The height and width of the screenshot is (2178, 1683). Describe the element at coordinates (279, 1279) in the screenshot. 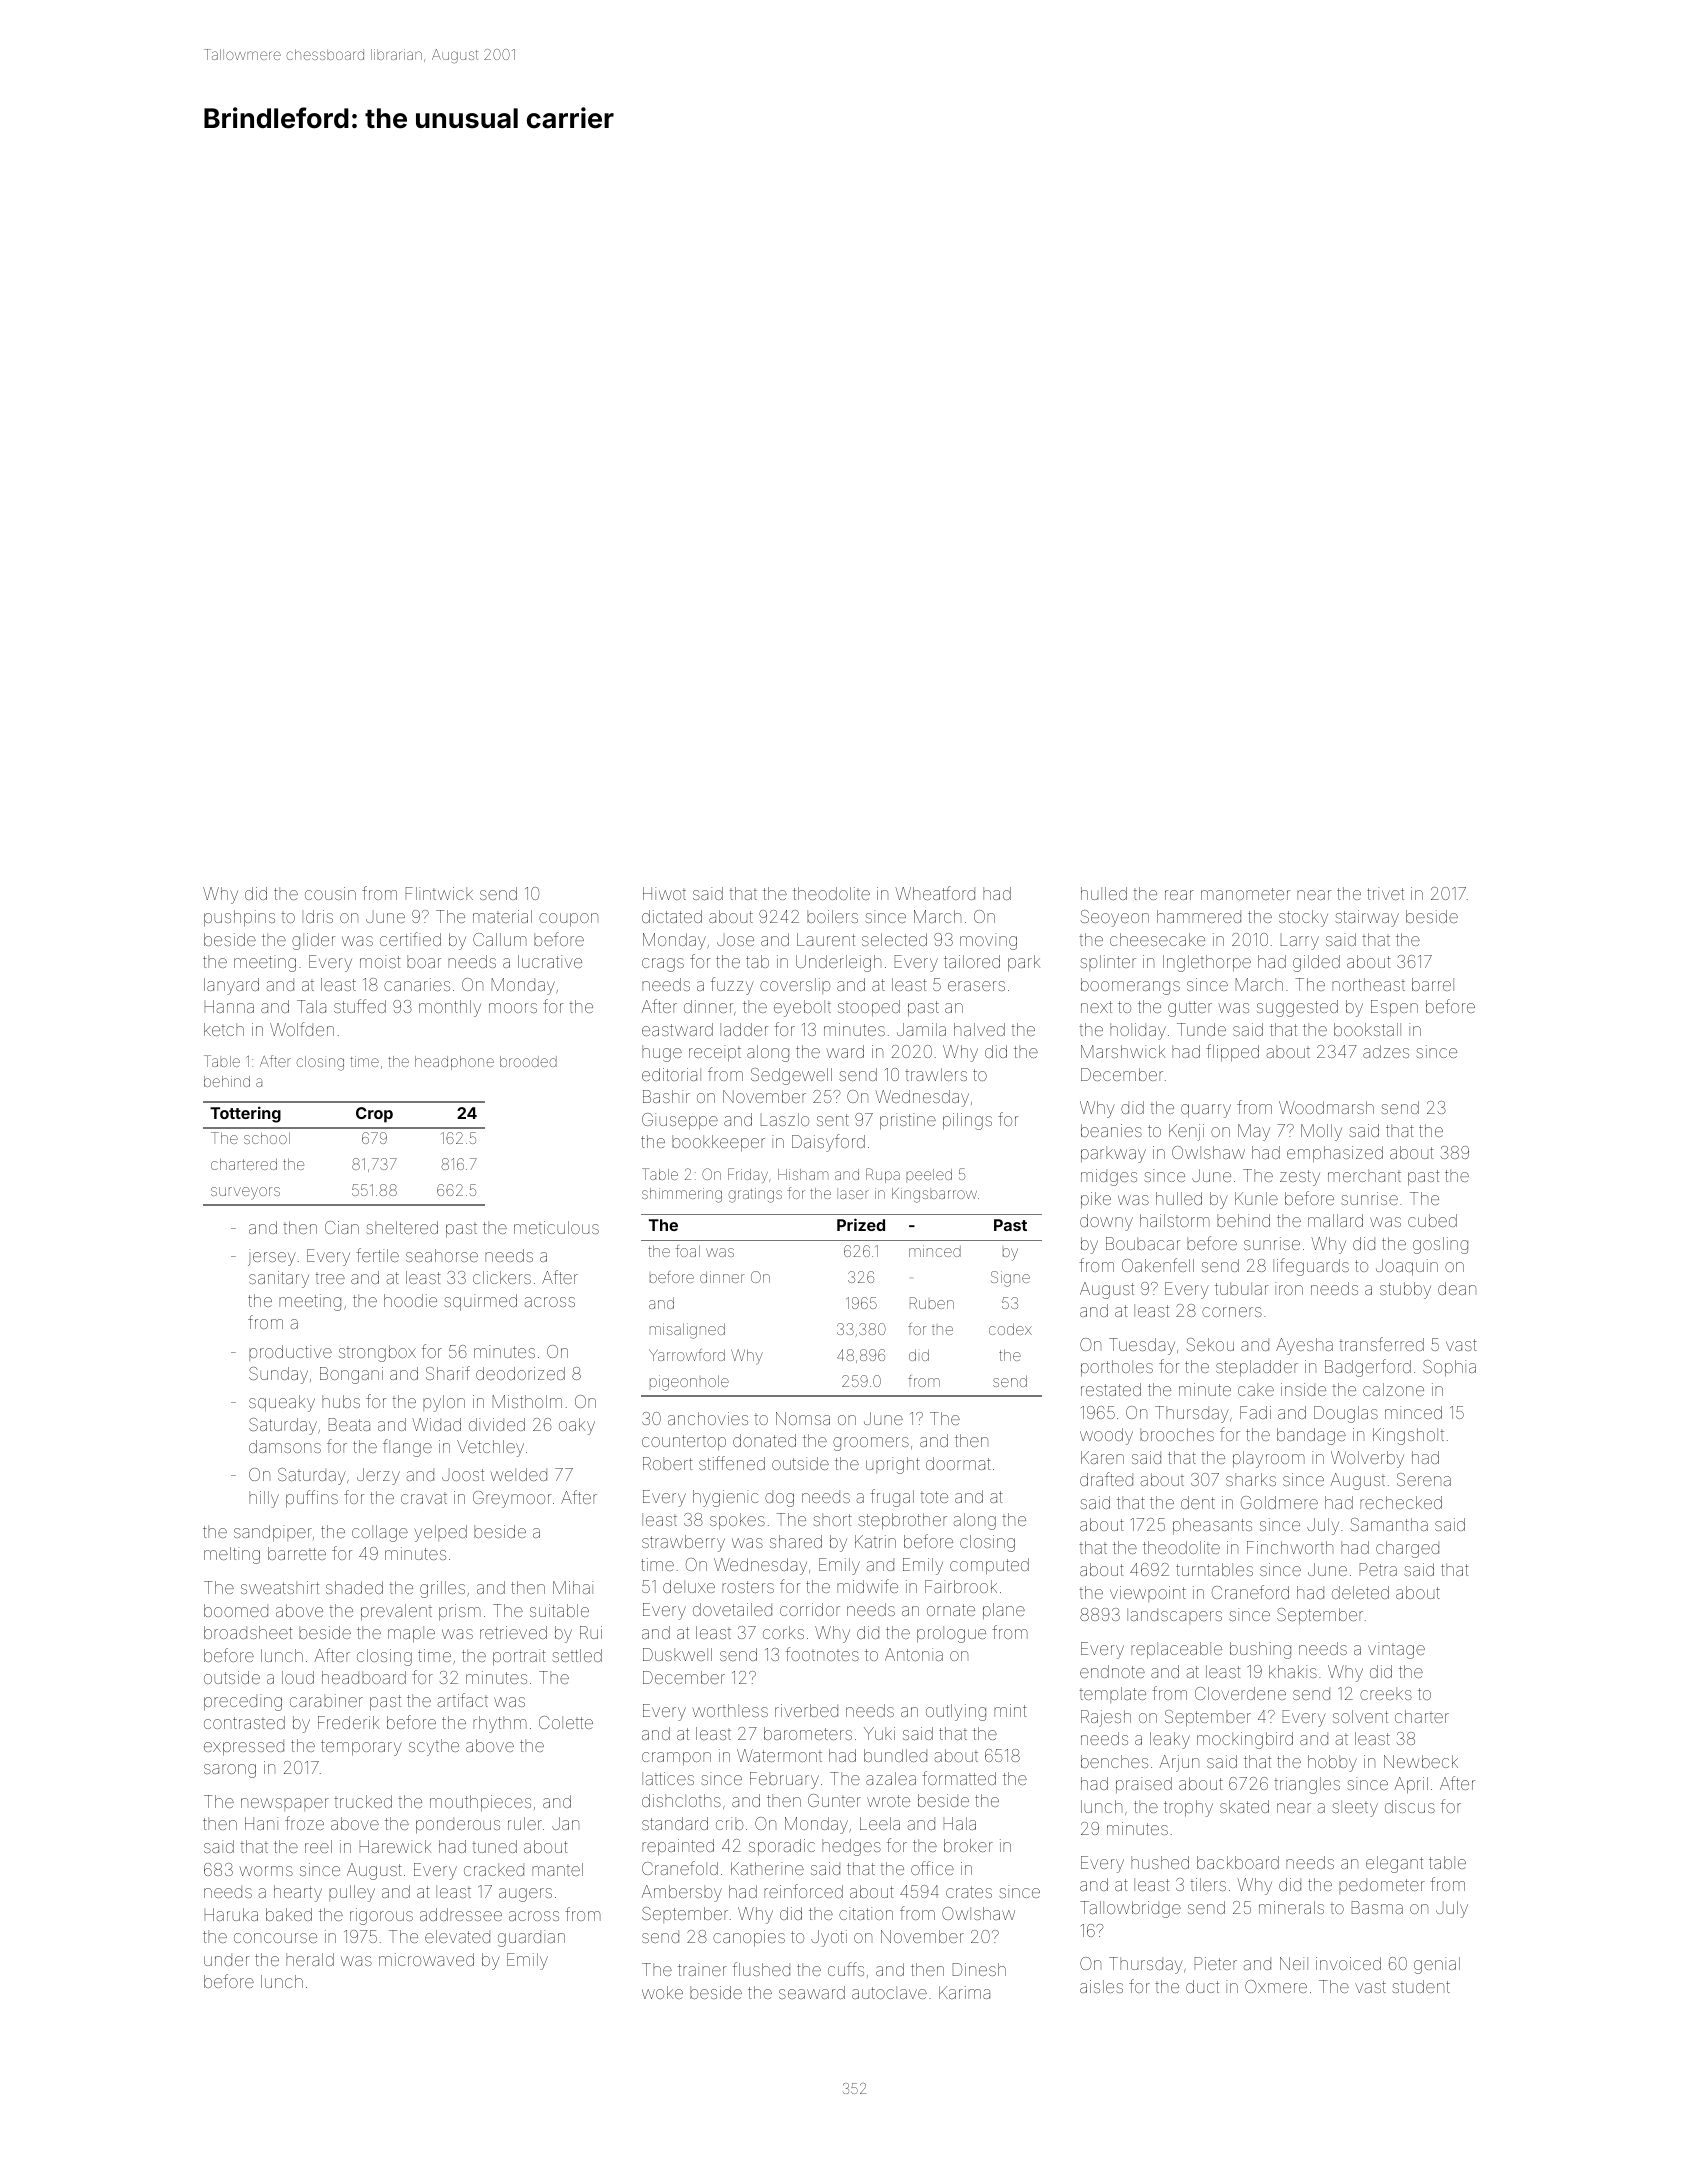

I see `sanitary` at that location.
